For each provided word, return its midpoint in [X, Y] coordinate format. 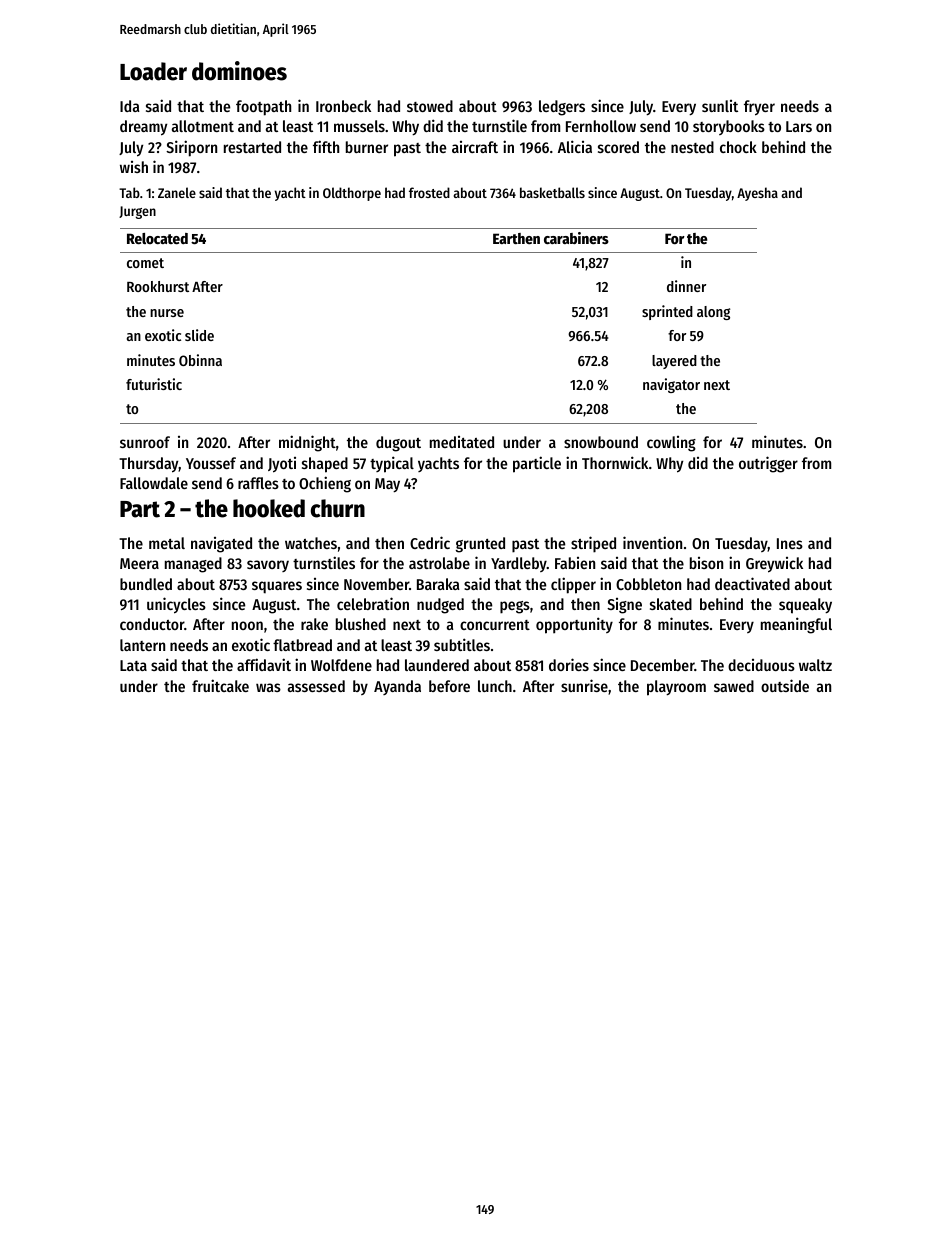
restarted [252, 147]
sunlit [720, 106]
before [449, 686]
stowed [430, 106]
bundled [146, 584]
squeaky [805, 606]
